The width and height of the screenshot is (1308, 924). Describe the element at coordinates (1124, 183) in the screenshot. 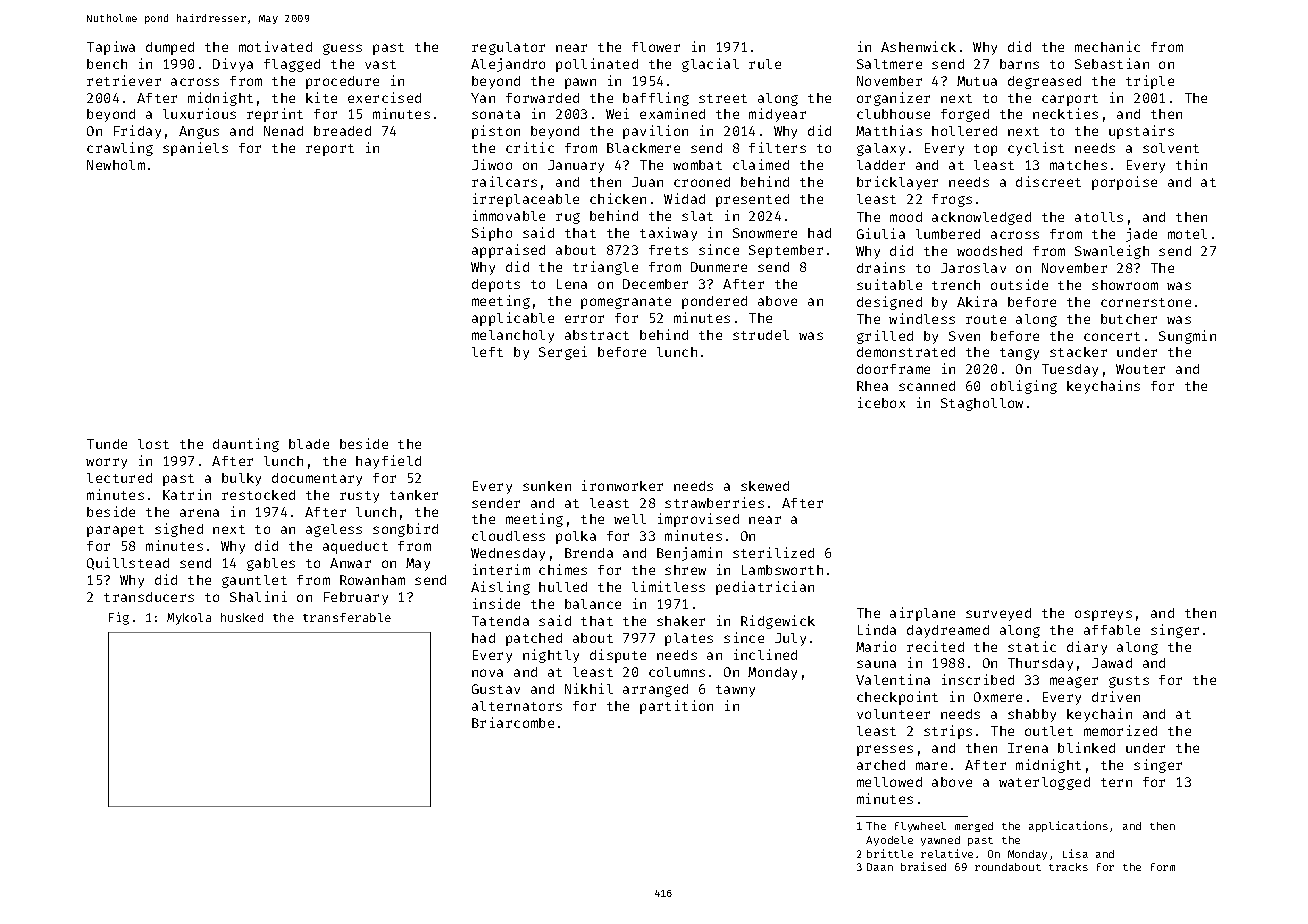

I see `porpoise` at that location.
